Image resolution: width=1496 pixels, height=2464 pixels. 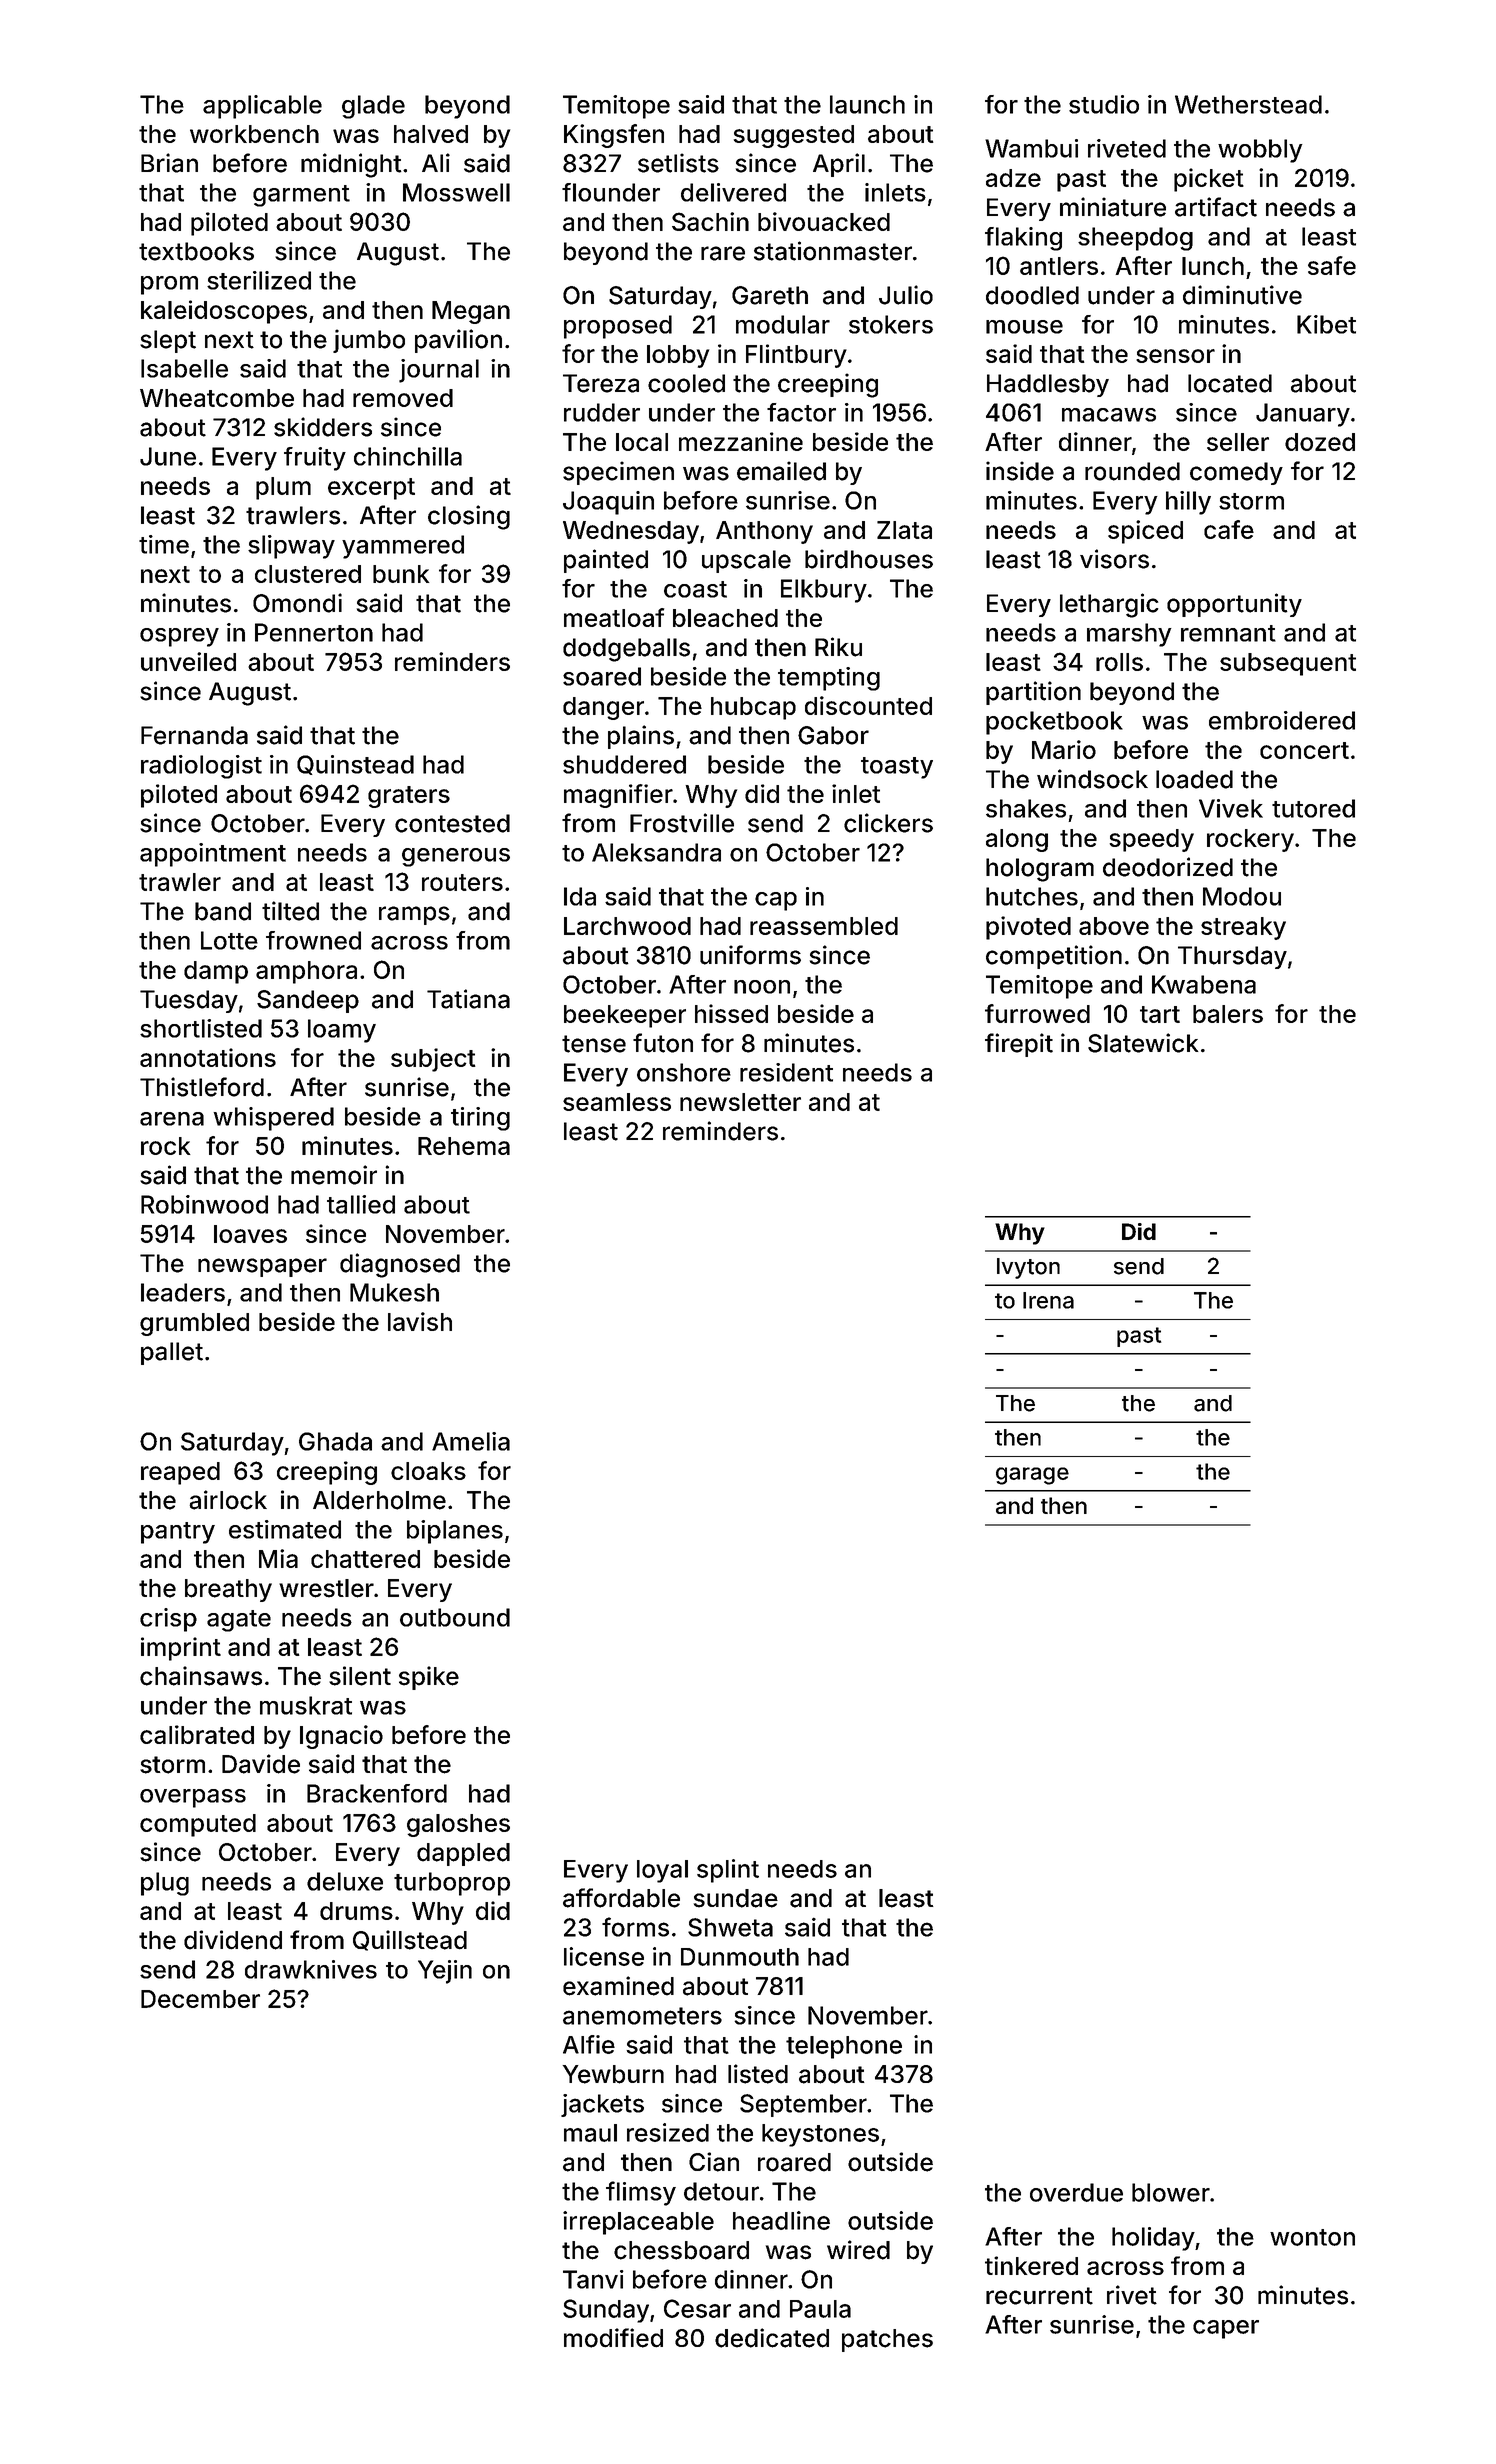 I want to click on splint, so click(x=728, y=1871).
